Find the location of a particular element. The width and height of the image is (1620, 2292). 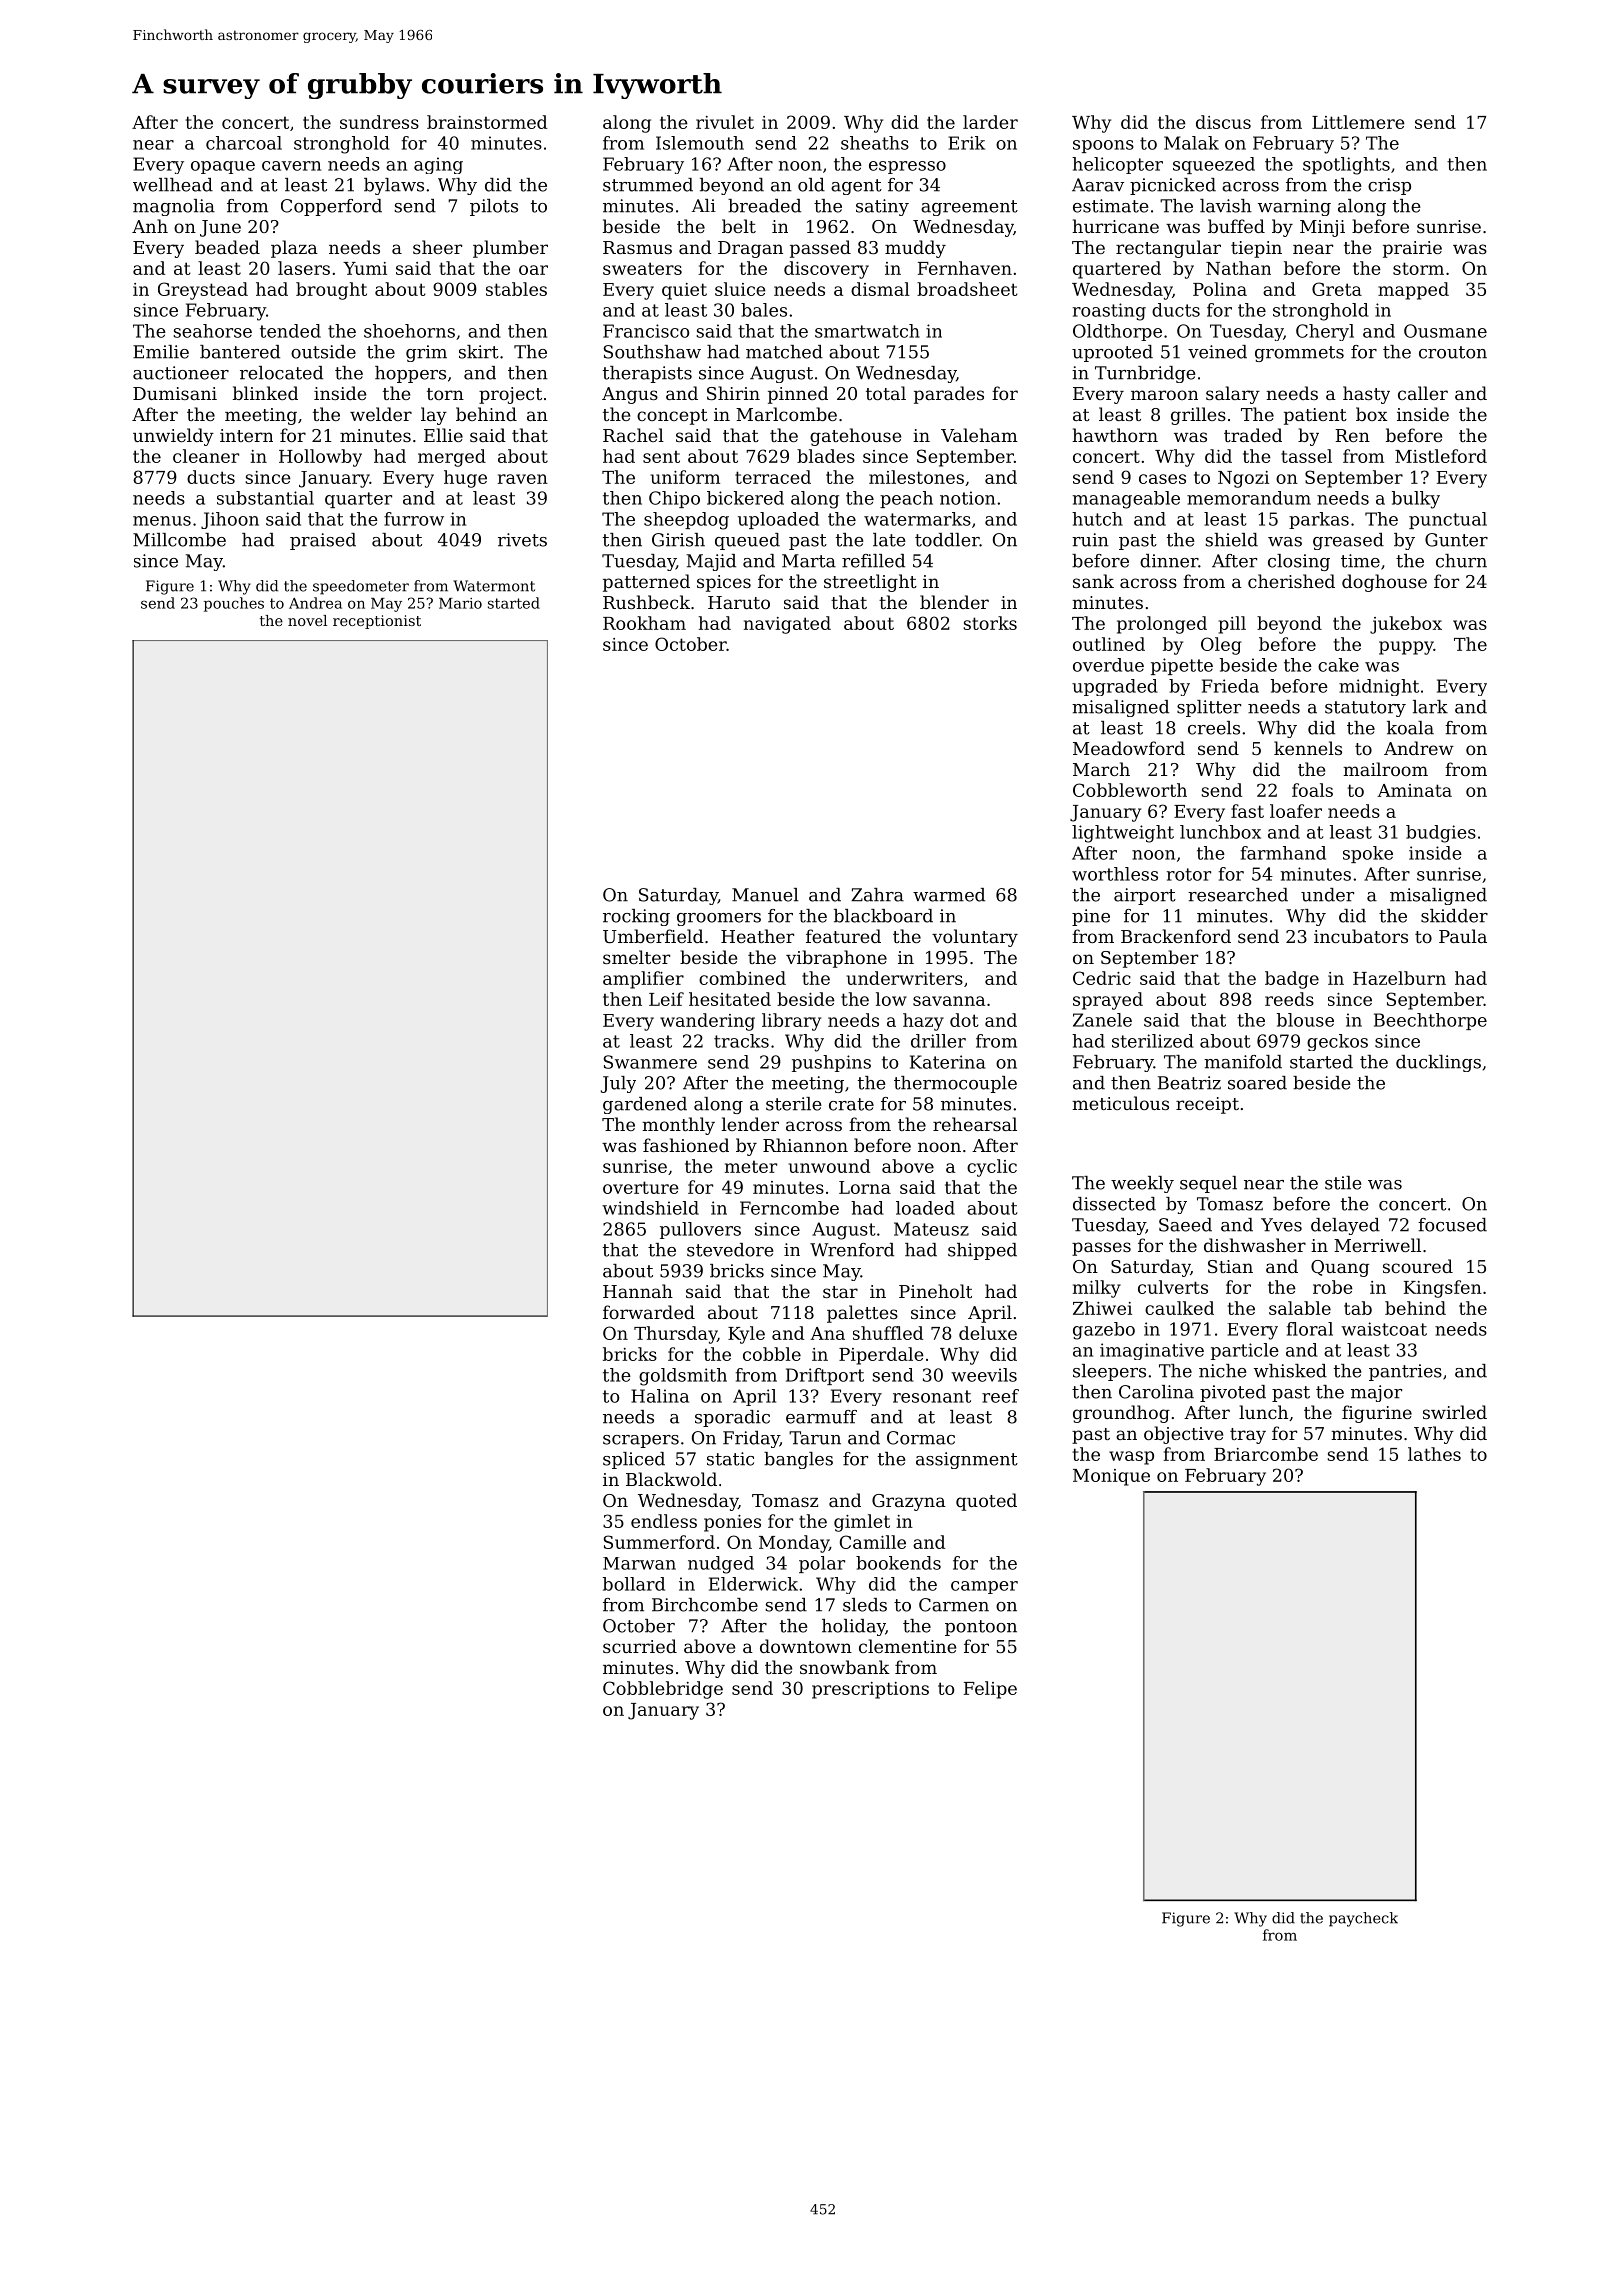

gazebo is located at coordinates (1104, 1331).
